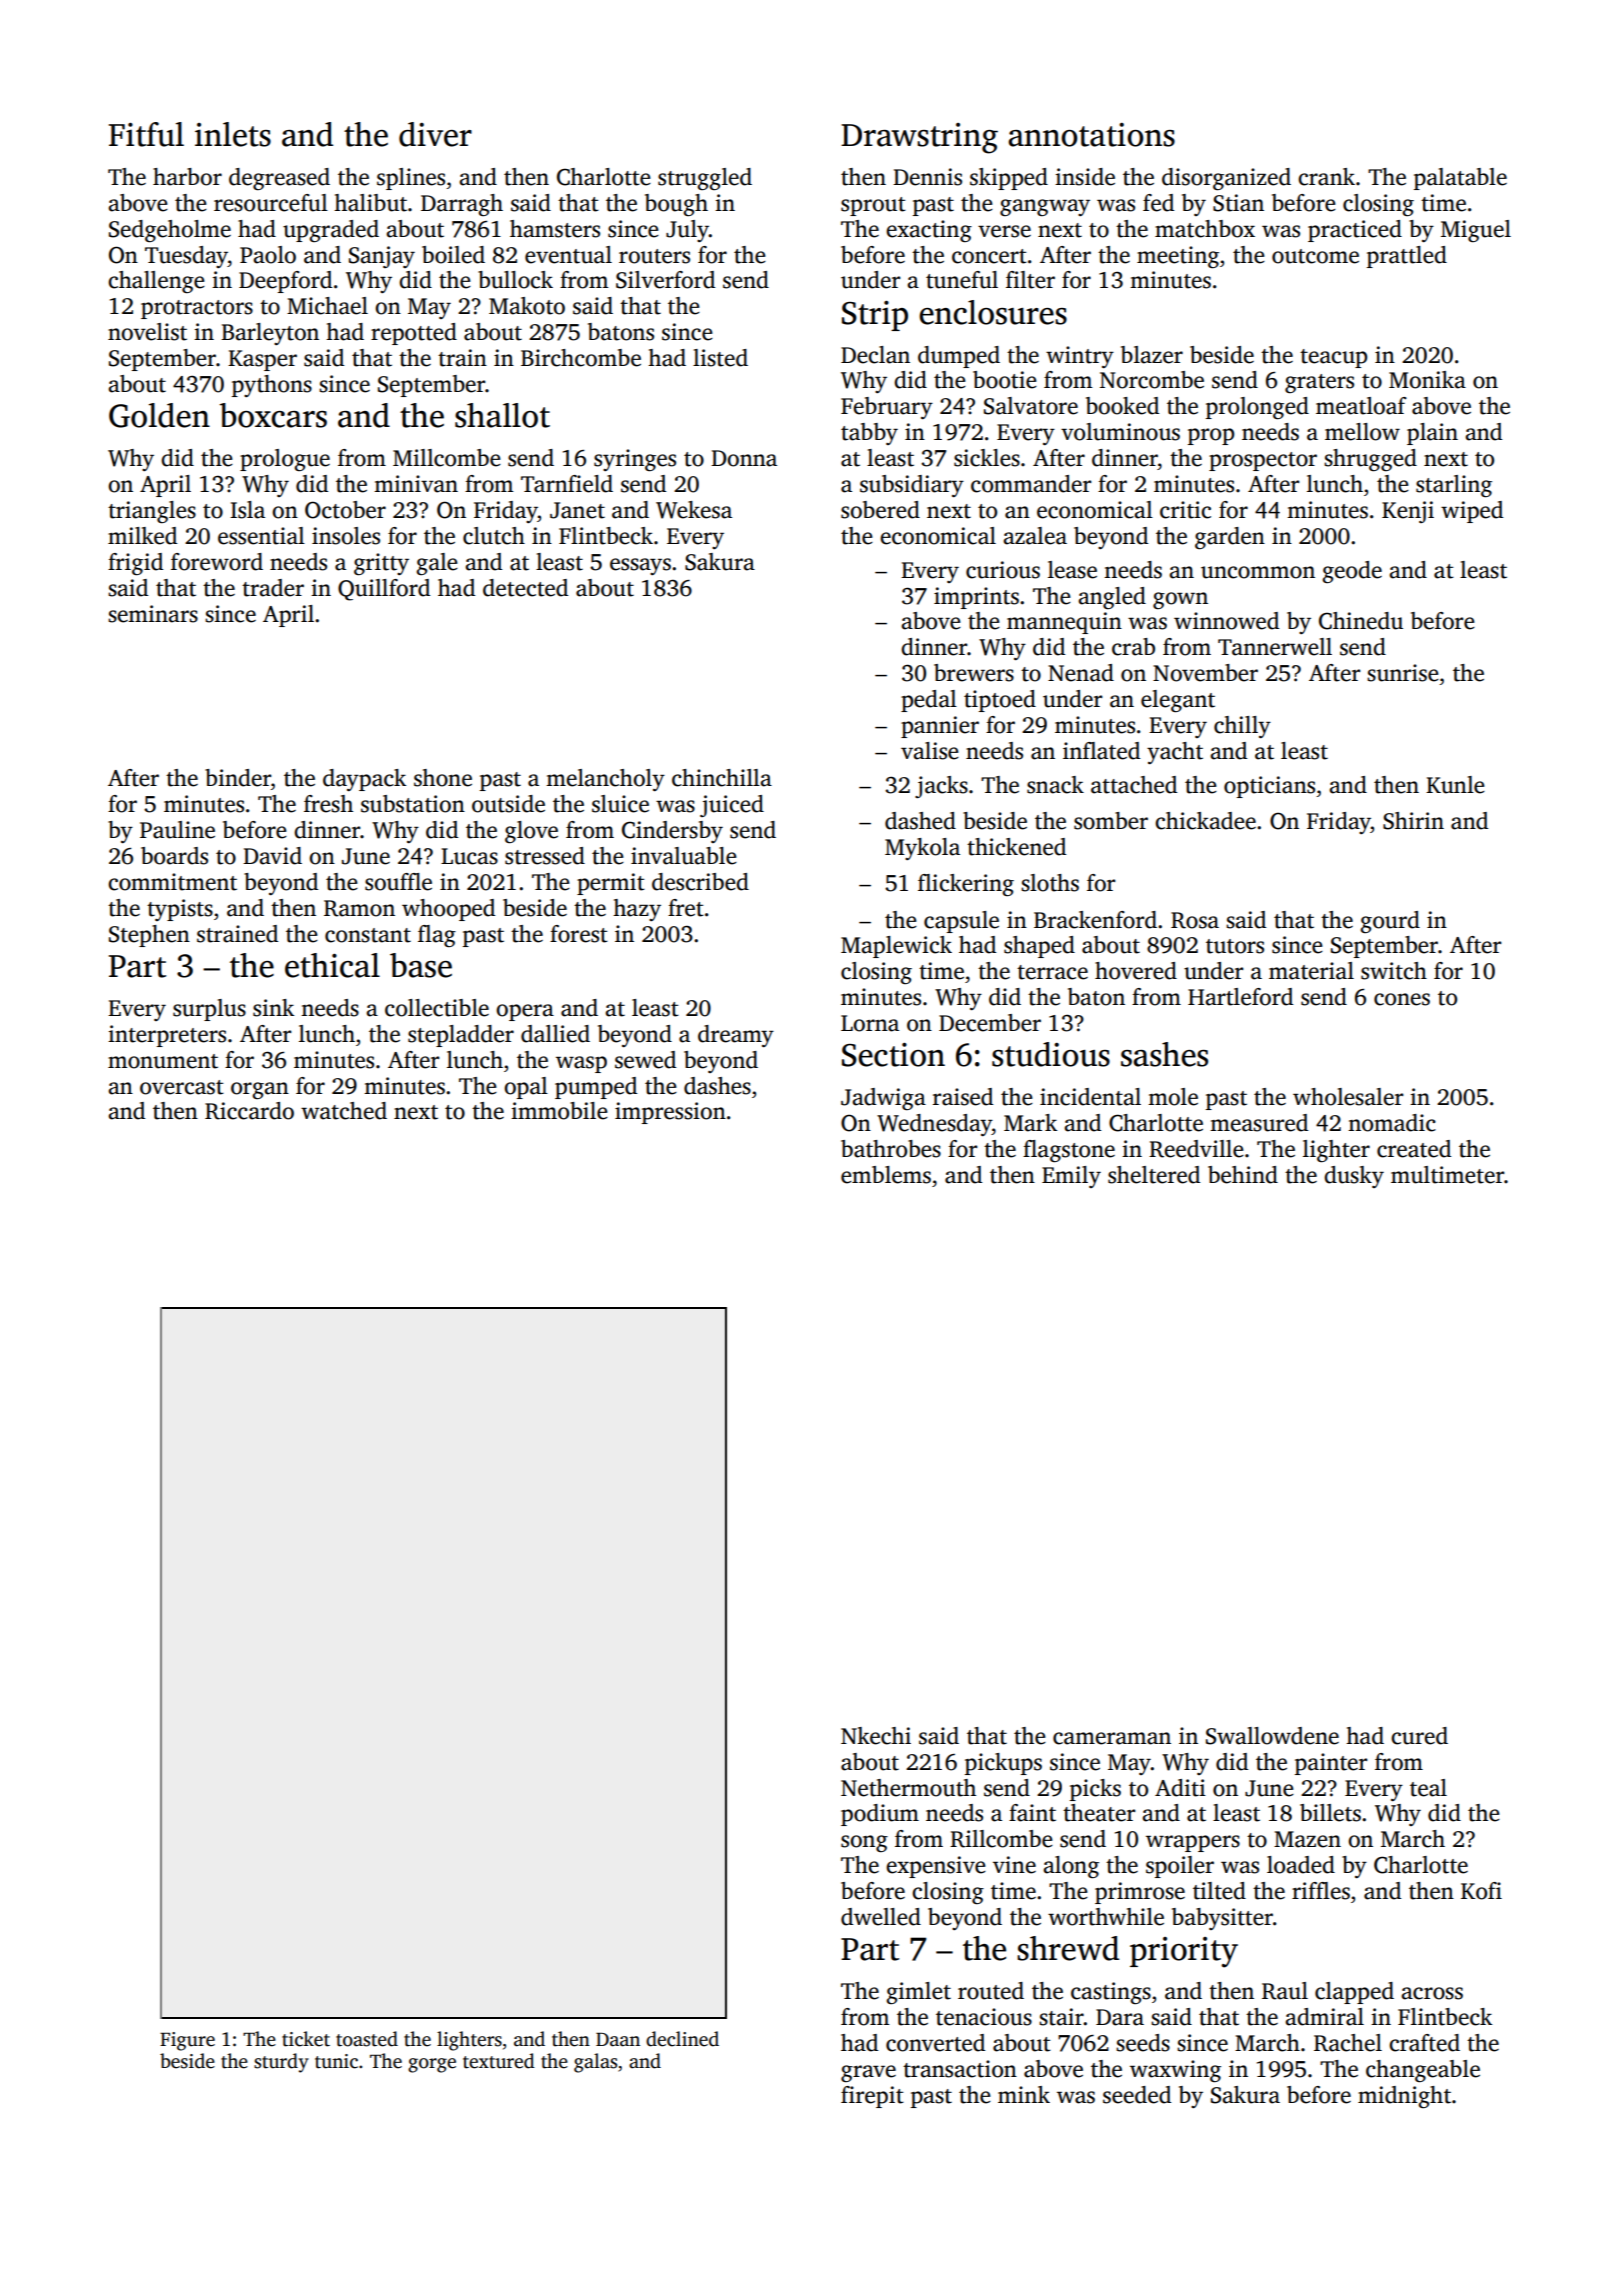 The image size is (1620, 2292). What do you see at coordinates (1414, 1149) in the screenshot?
I see `created` at bounding box center [1414, 1149].
